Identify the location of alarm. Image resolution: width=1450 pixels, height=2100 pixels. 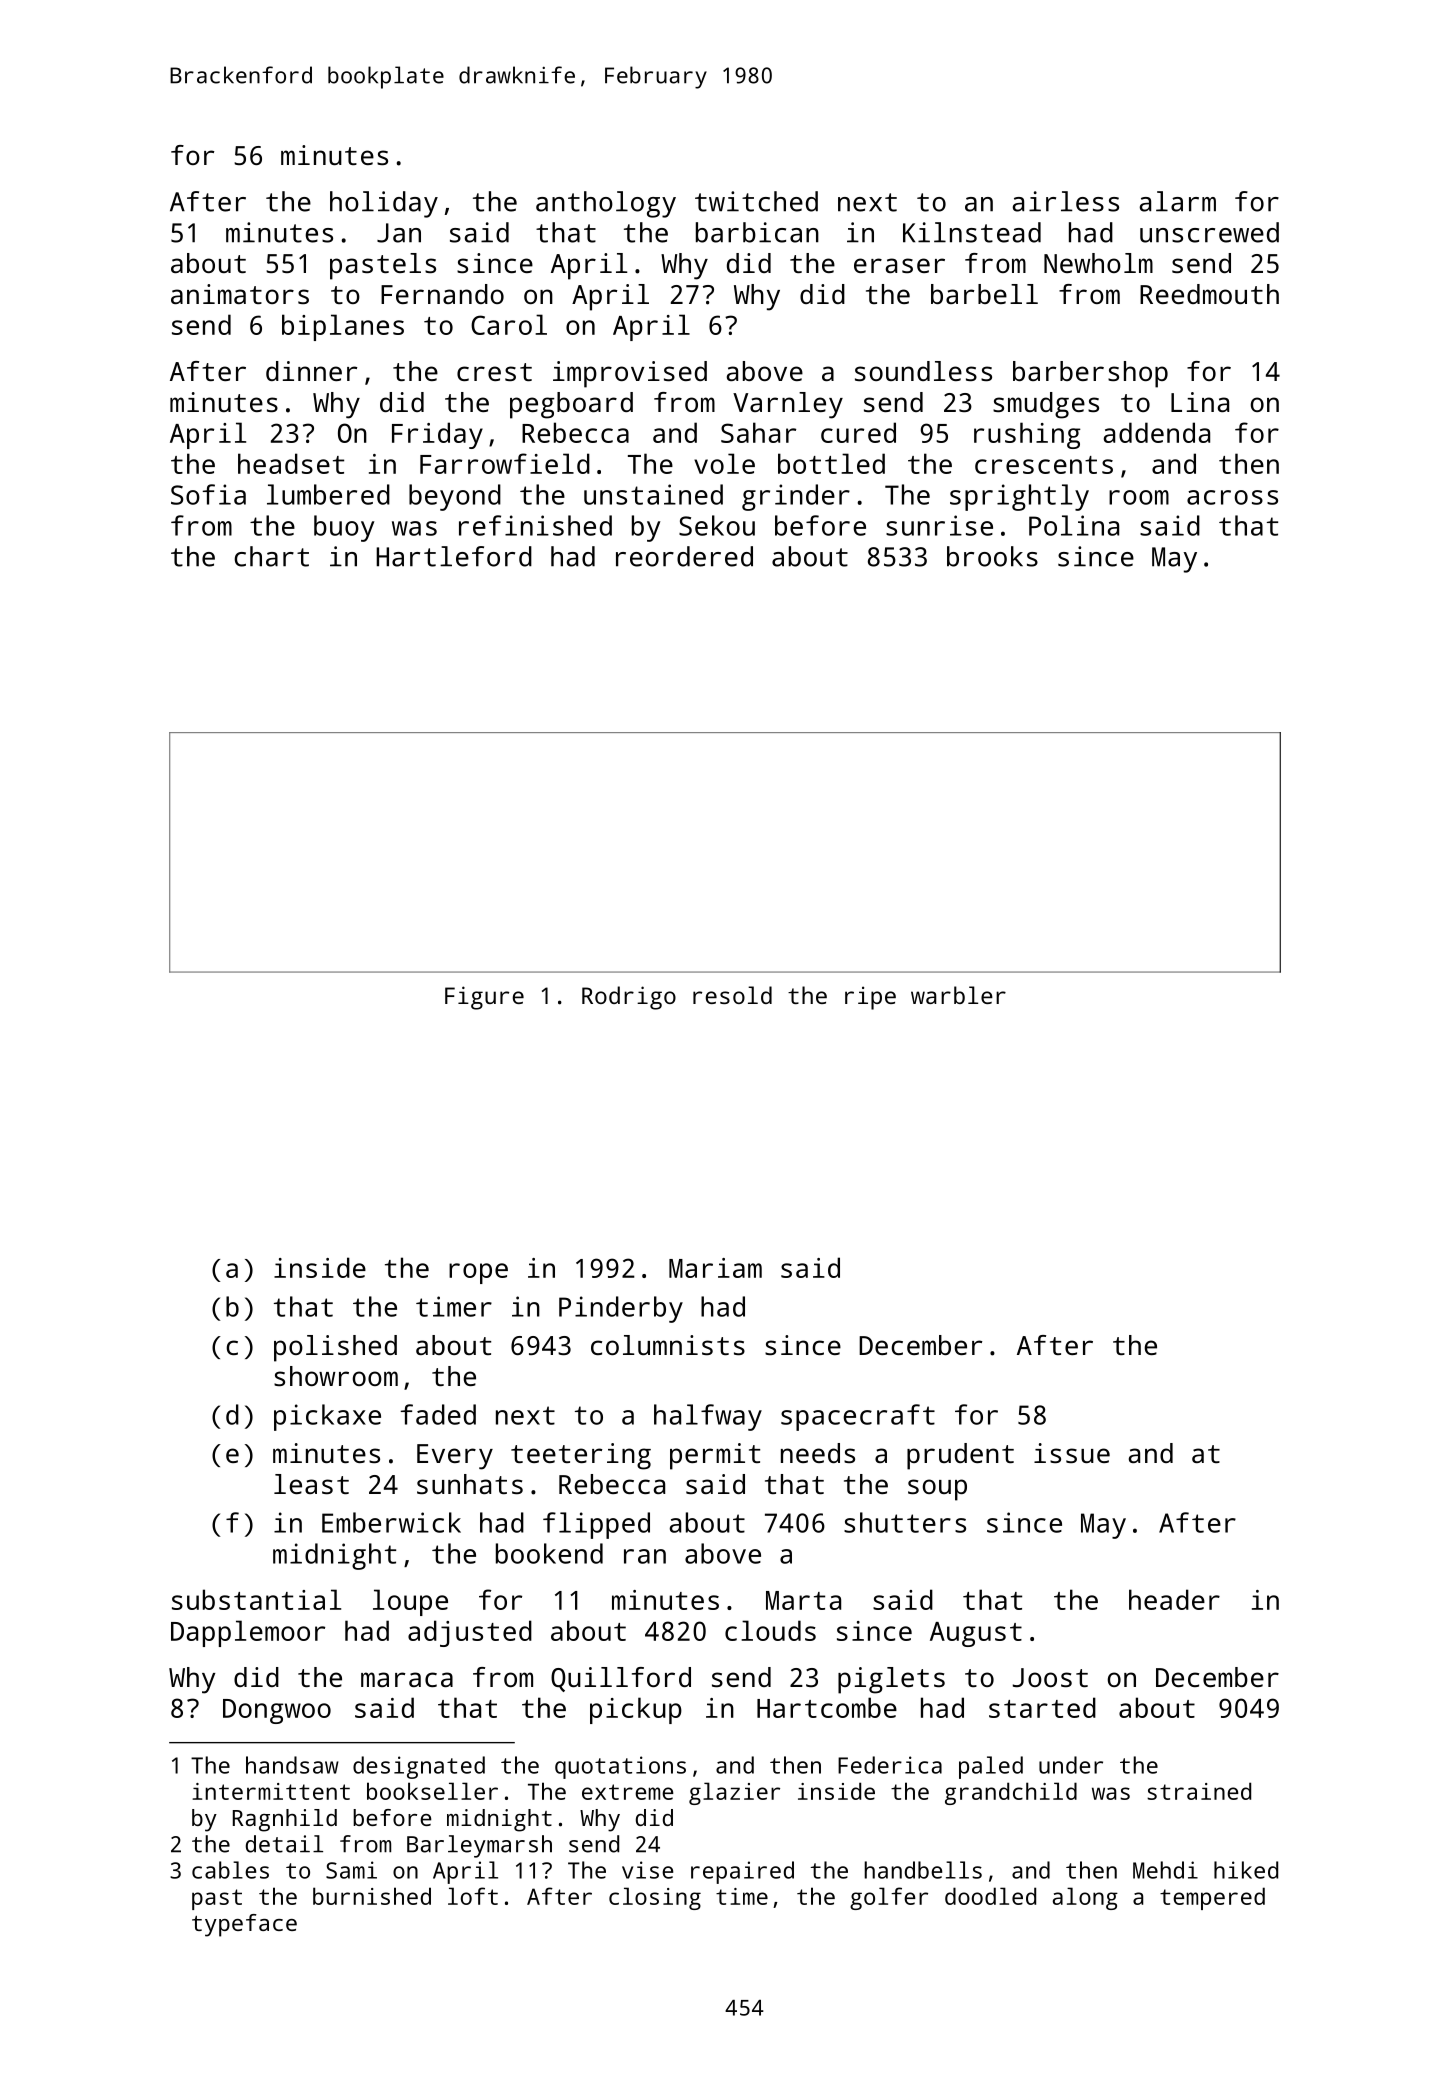
(1178, 201).
